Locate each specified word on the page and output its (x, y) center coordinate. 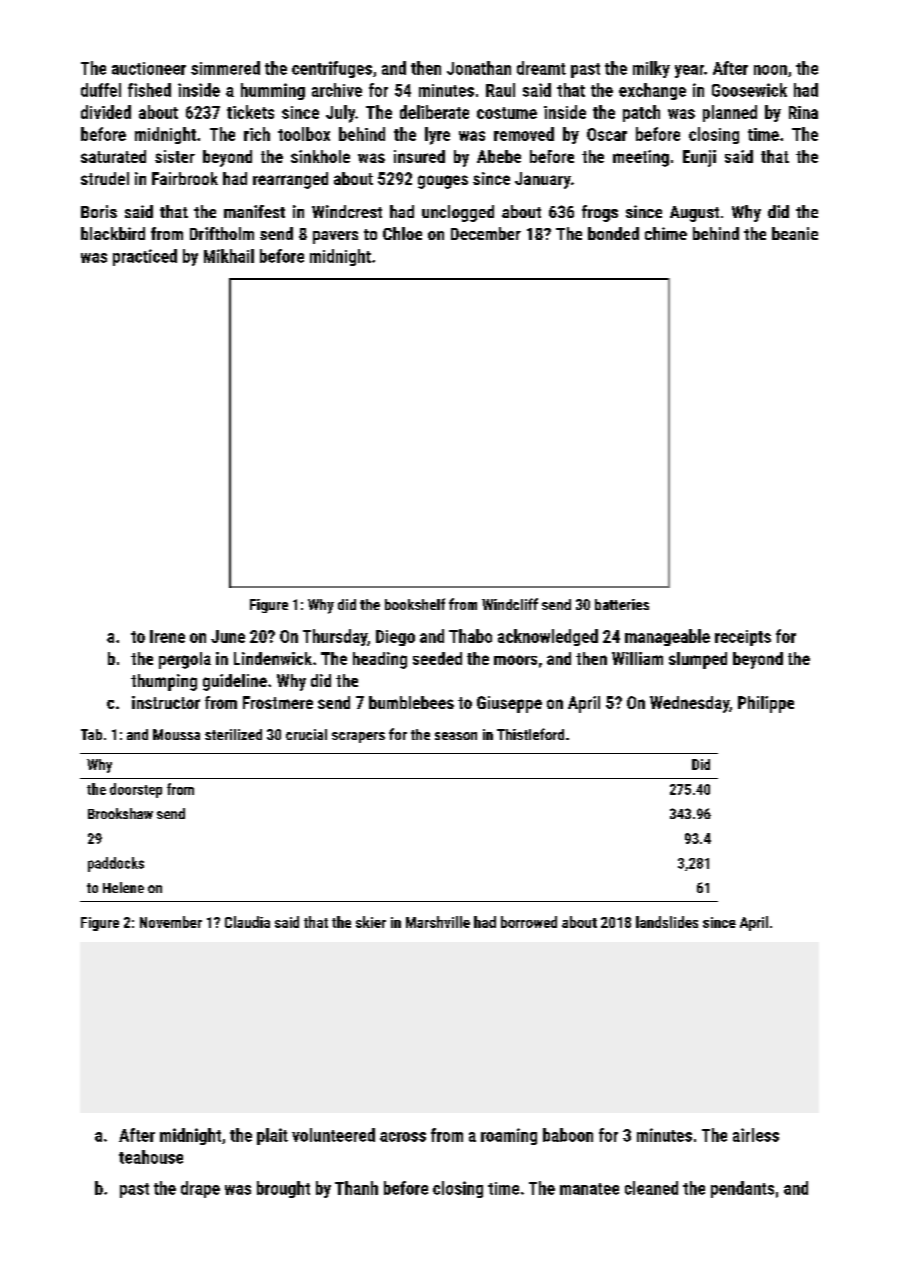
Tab (91, 734)
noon (770, 70)
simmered (225, 68)
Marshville (438, 922)
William (637, 658)
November (171, 922)
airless (756, 1135)
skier (371, 922)
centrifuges (332, 69)
